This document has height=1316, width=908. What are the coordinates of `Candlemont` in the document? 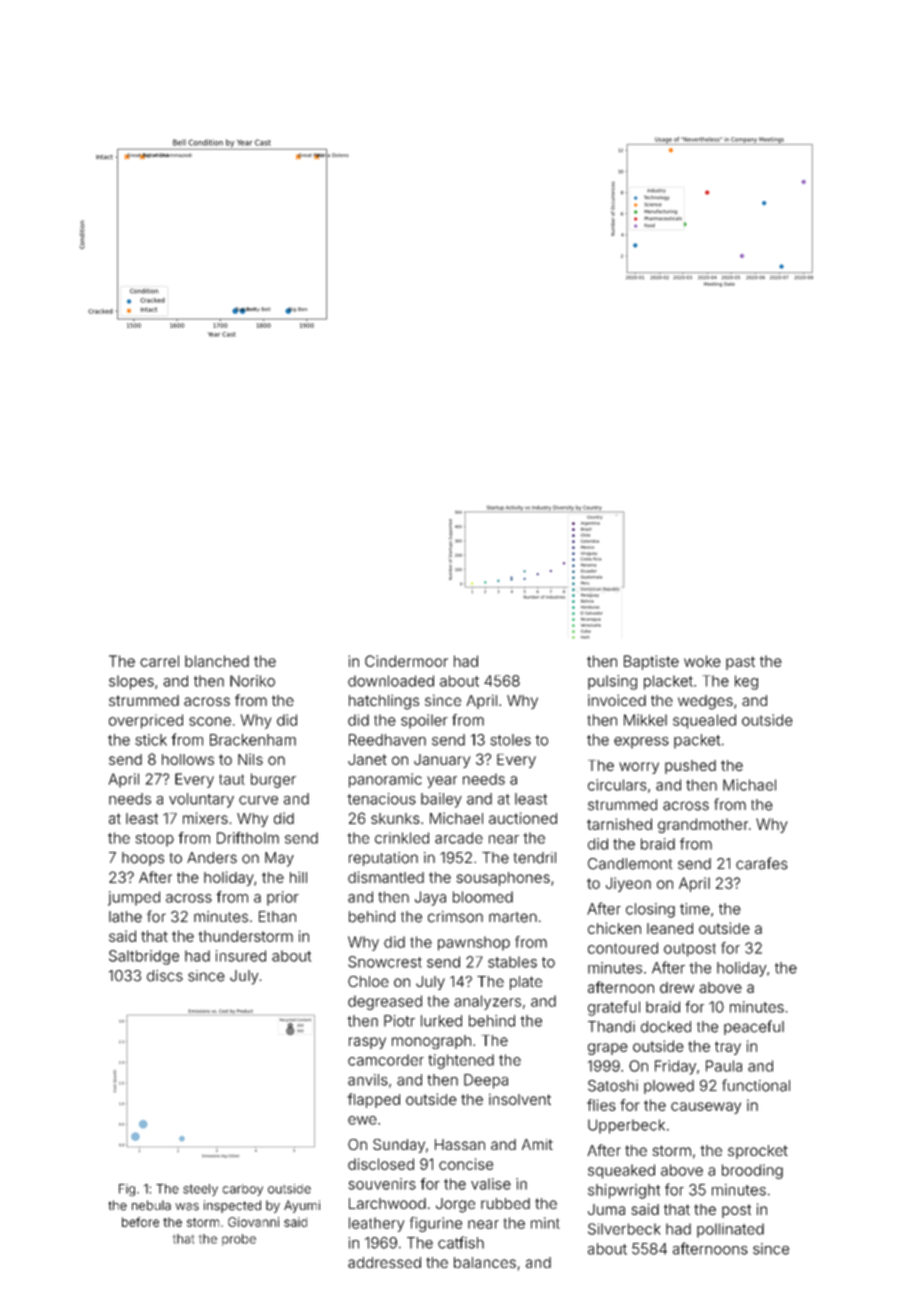 It's located at (630, 864).
